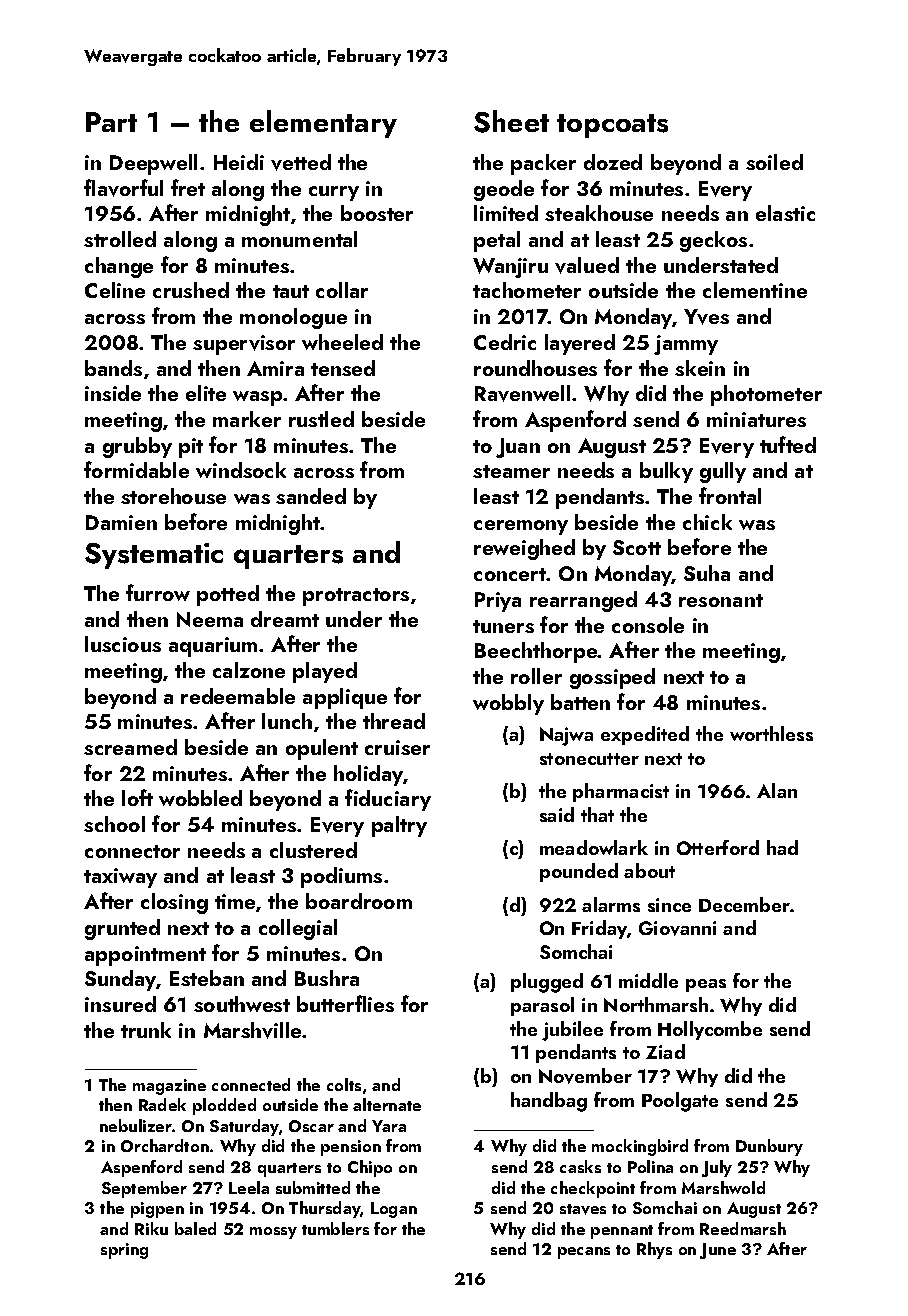 Image resolution: width=908 pixels, height=1316 pixels. Describe the element at coordinates (584, 1253) in the document. I see `pecans` at that location.
